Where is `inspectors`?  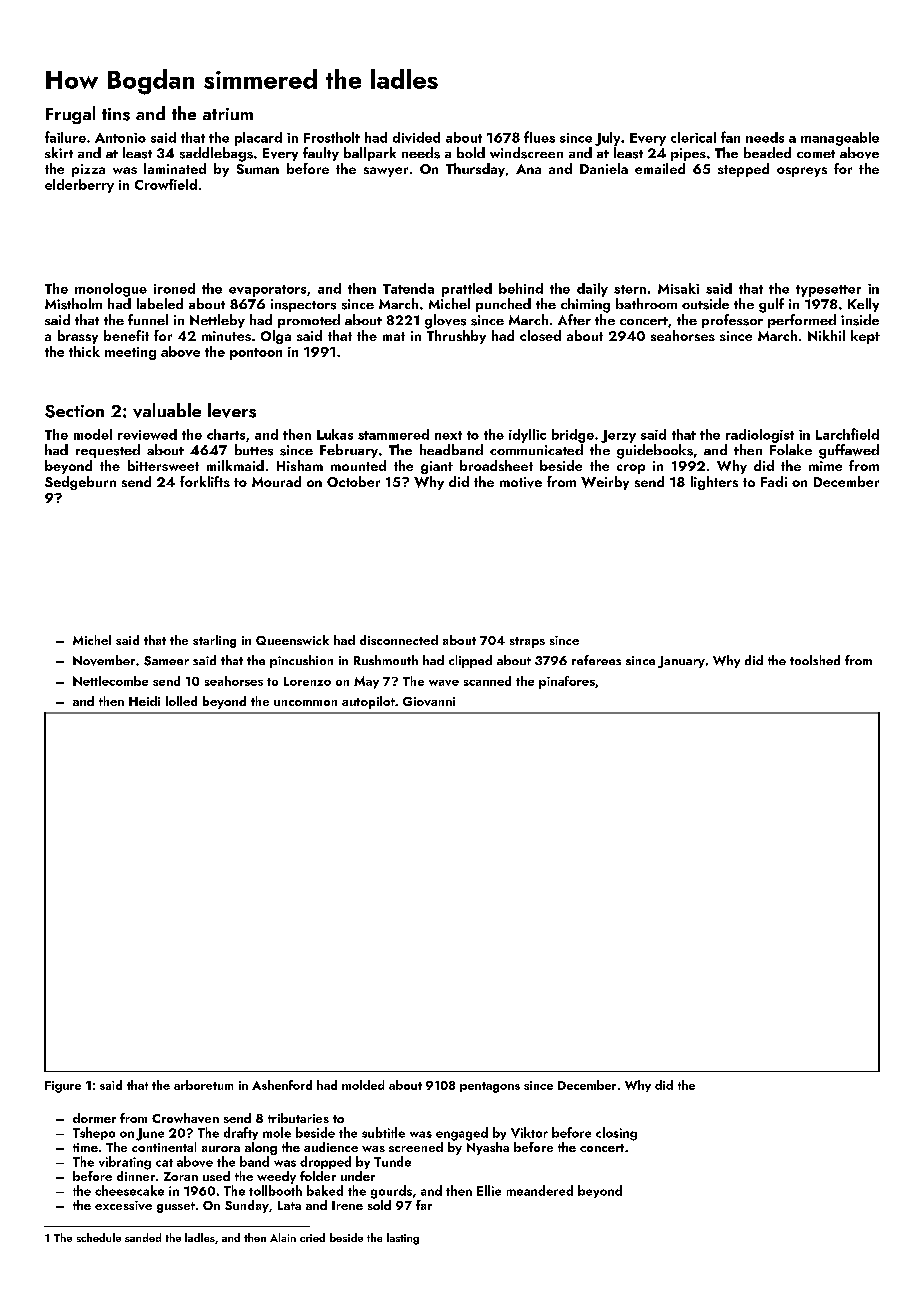
inspectors is located at coordinates (303, 305).
